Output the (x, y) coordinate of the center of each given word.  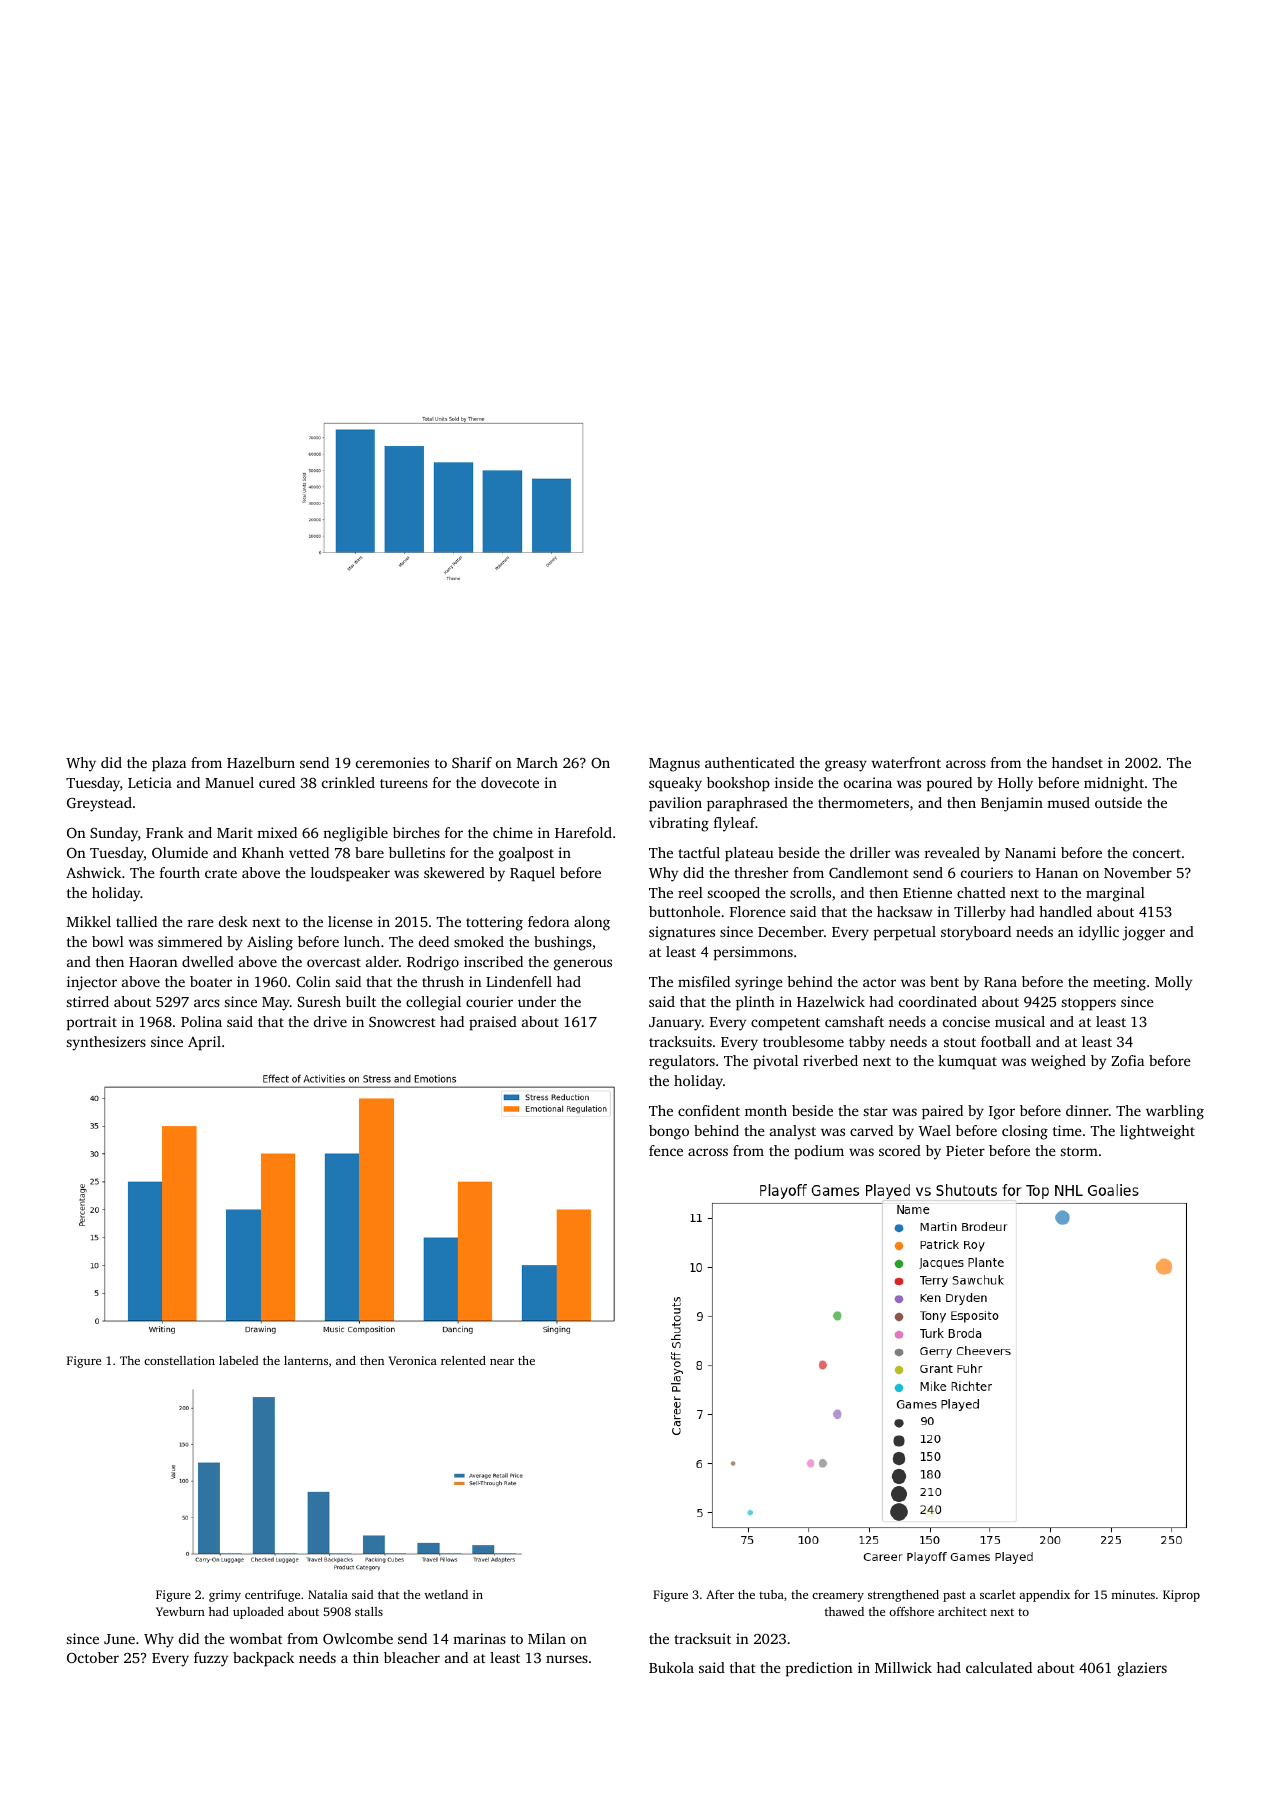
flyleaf (735, 824)
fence (666, 1150)
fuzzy (211, 1659)
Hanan (1057, 873)
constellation (179, 1360)
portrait (92, 1023)
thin (366, 1657)
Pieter (965, 1150)
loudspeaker (350, 874)
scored (900, 1150)
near (502, 1362)
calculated (999, 1667)
